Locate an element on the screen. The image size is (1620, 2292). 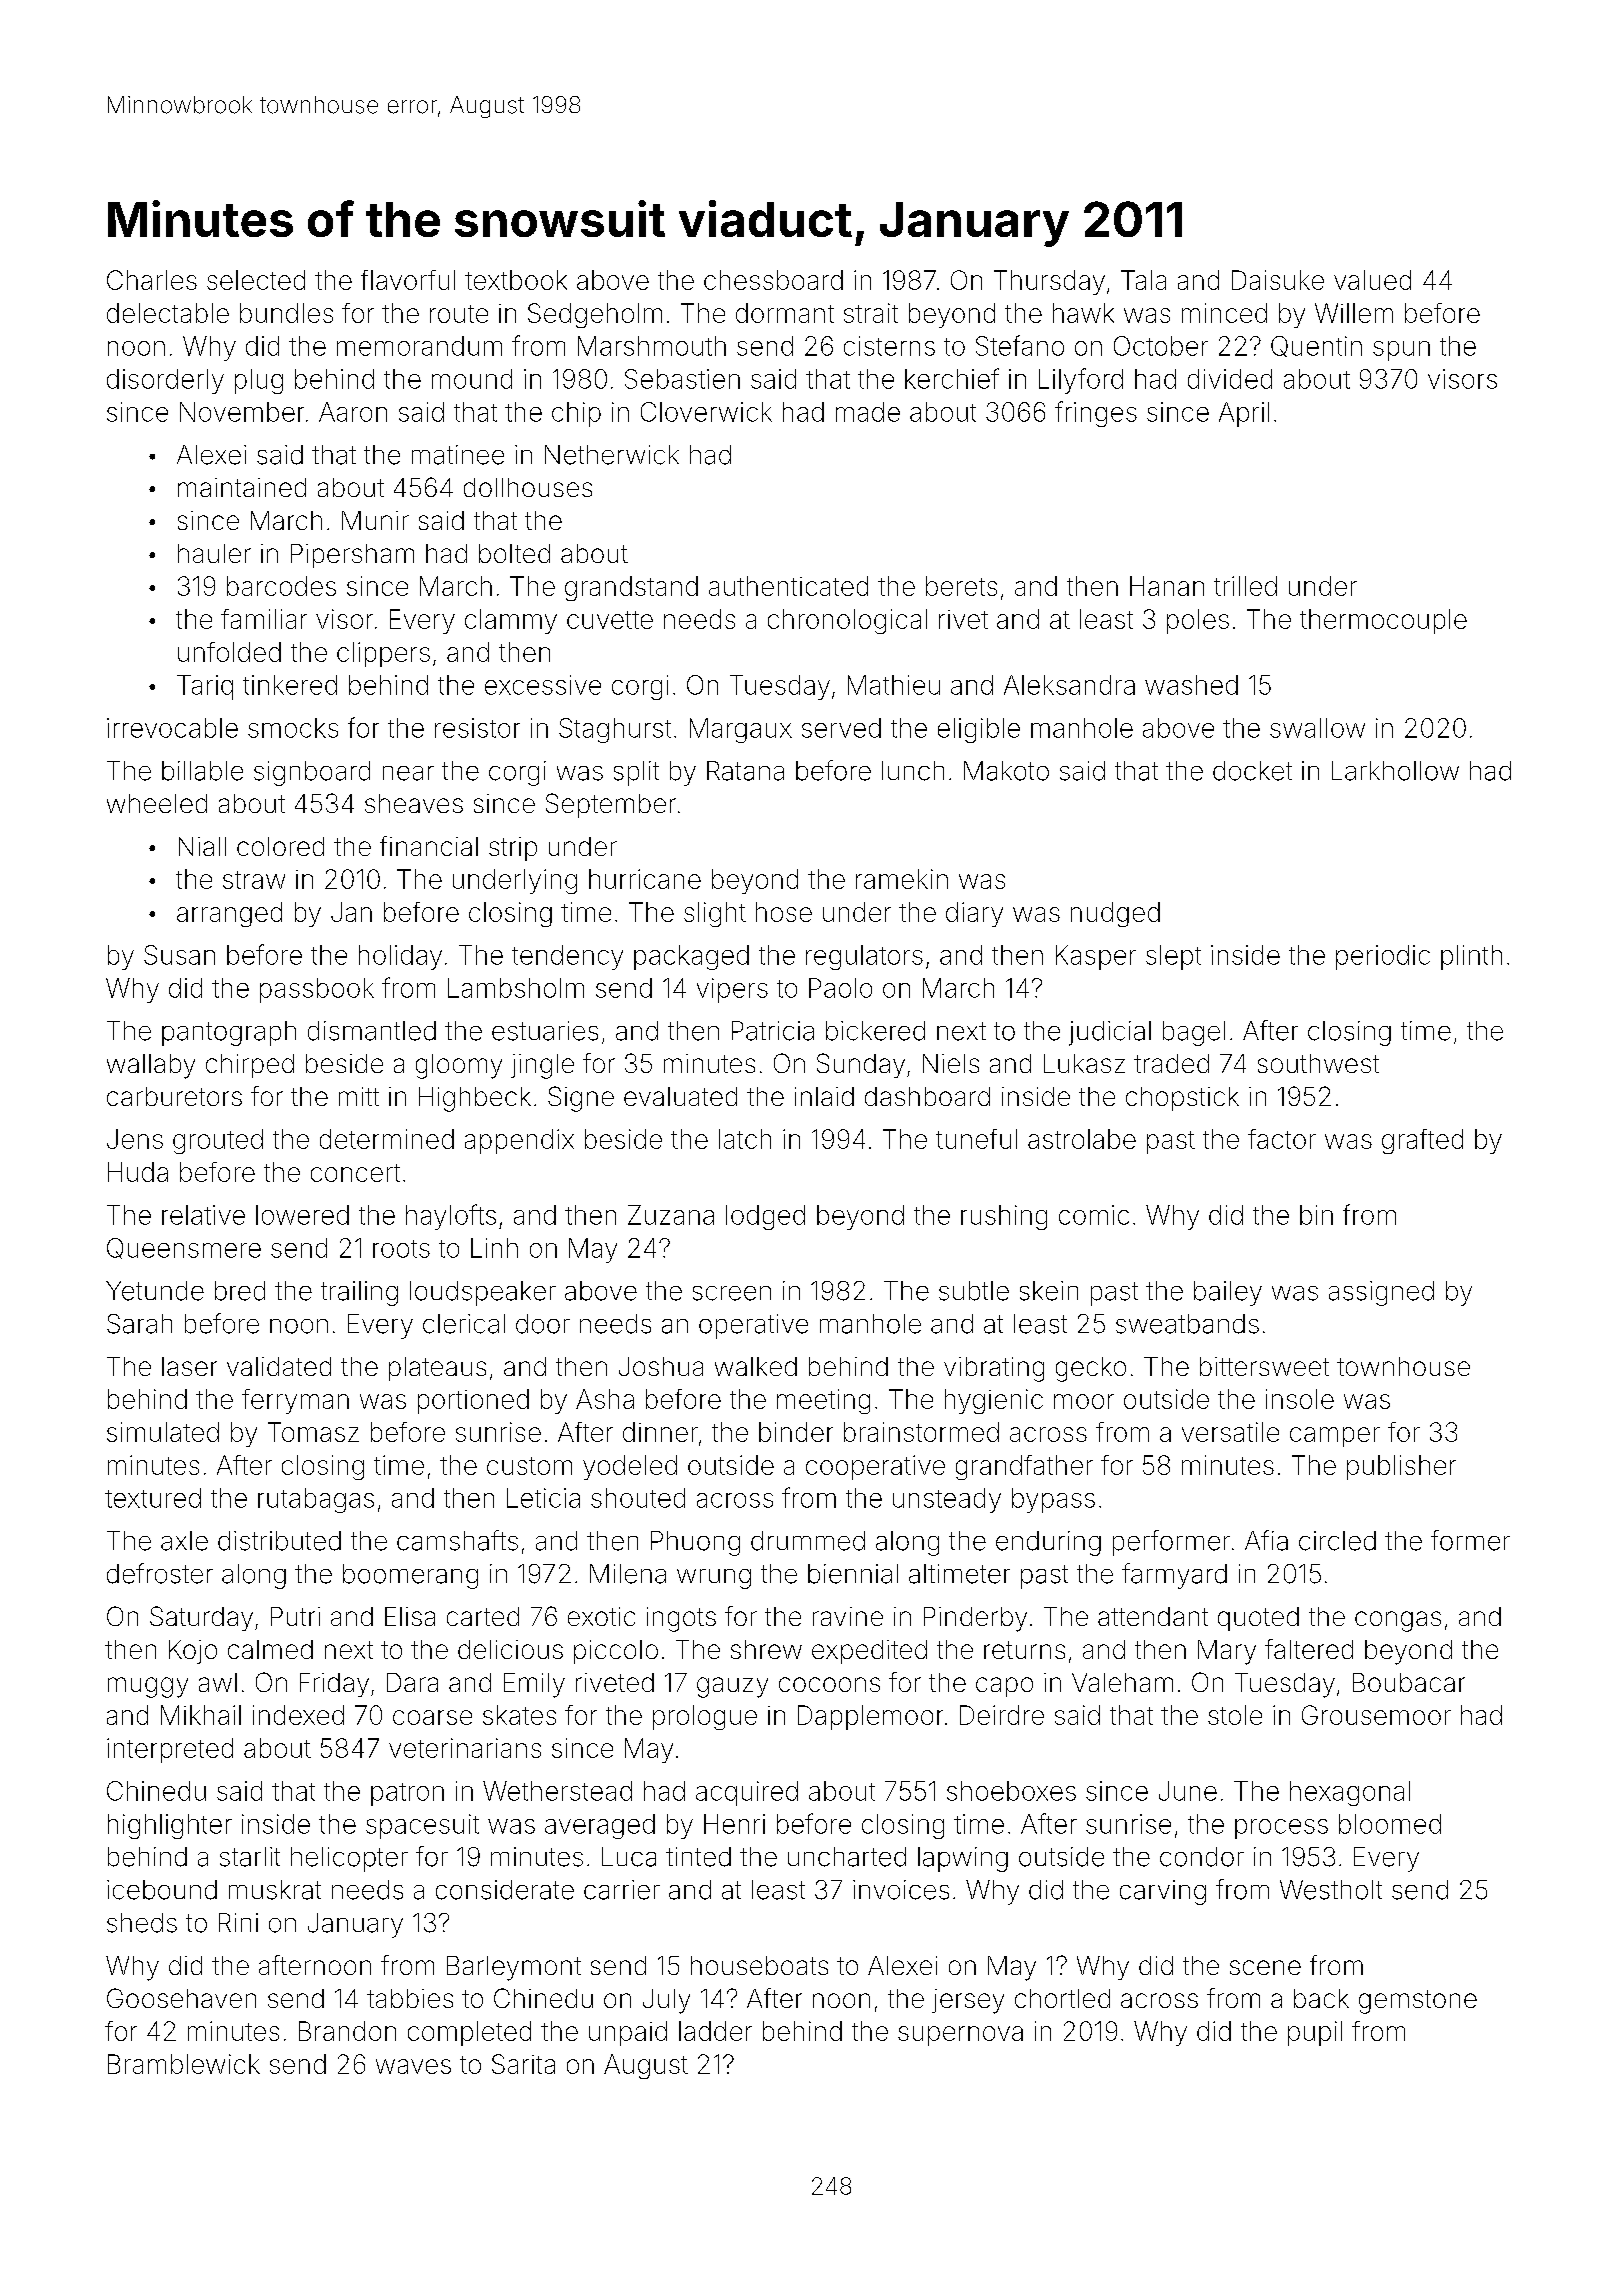
Patricia is located at coordinates (773, 1031).
